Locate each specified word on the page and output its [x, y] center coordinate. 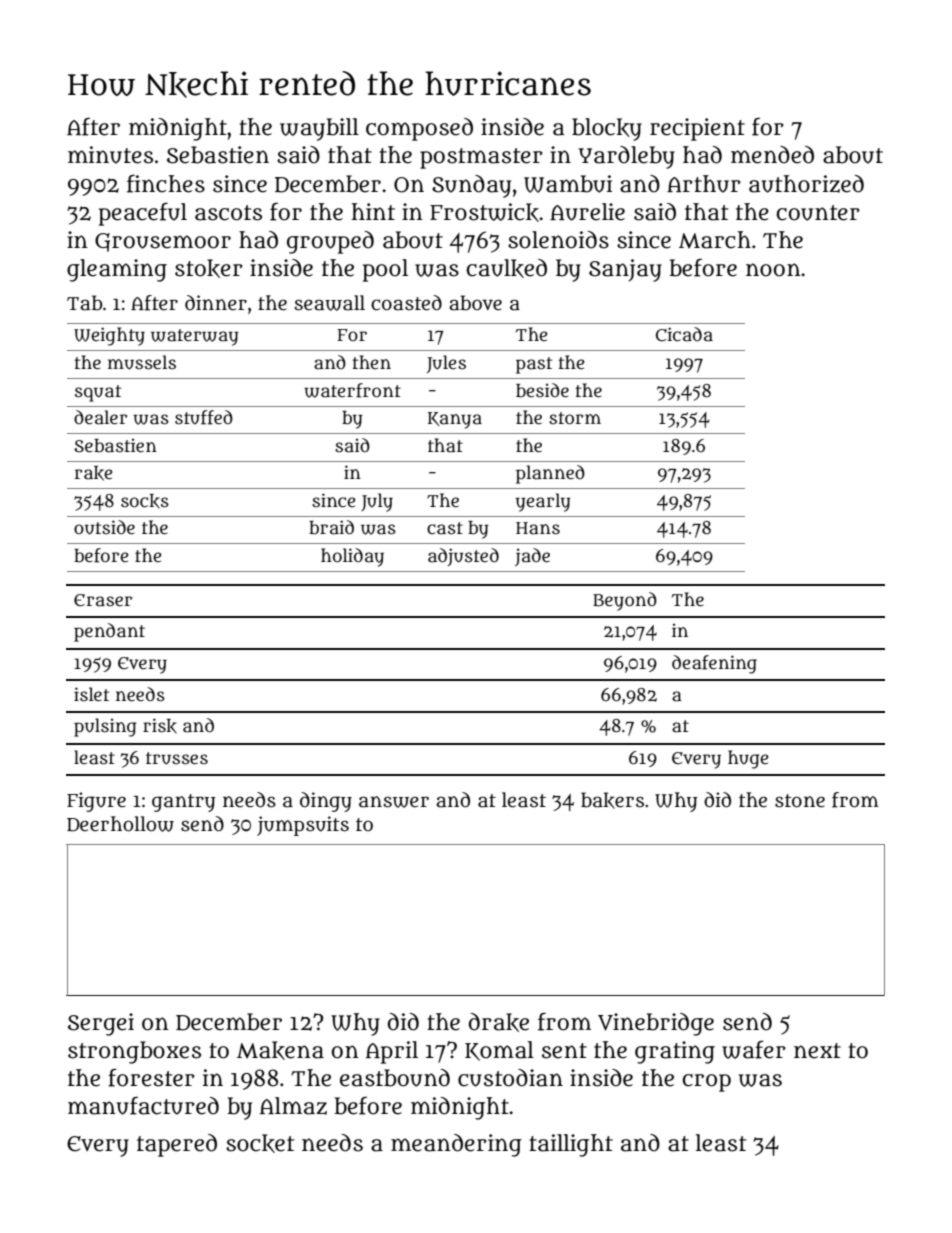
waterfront [352, 390]
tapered [177, 1145]
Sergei [101, 1024]
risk [160, 726]
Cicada [684, 334]
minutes [110, 155]
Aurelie [587, 212]
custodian [510, 1078]
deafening [714, 664]
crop [706, 1083]
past [534, 365]
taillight [571, 1145]
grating [675, 1052]
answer [394, 802]
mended [772, 155]
